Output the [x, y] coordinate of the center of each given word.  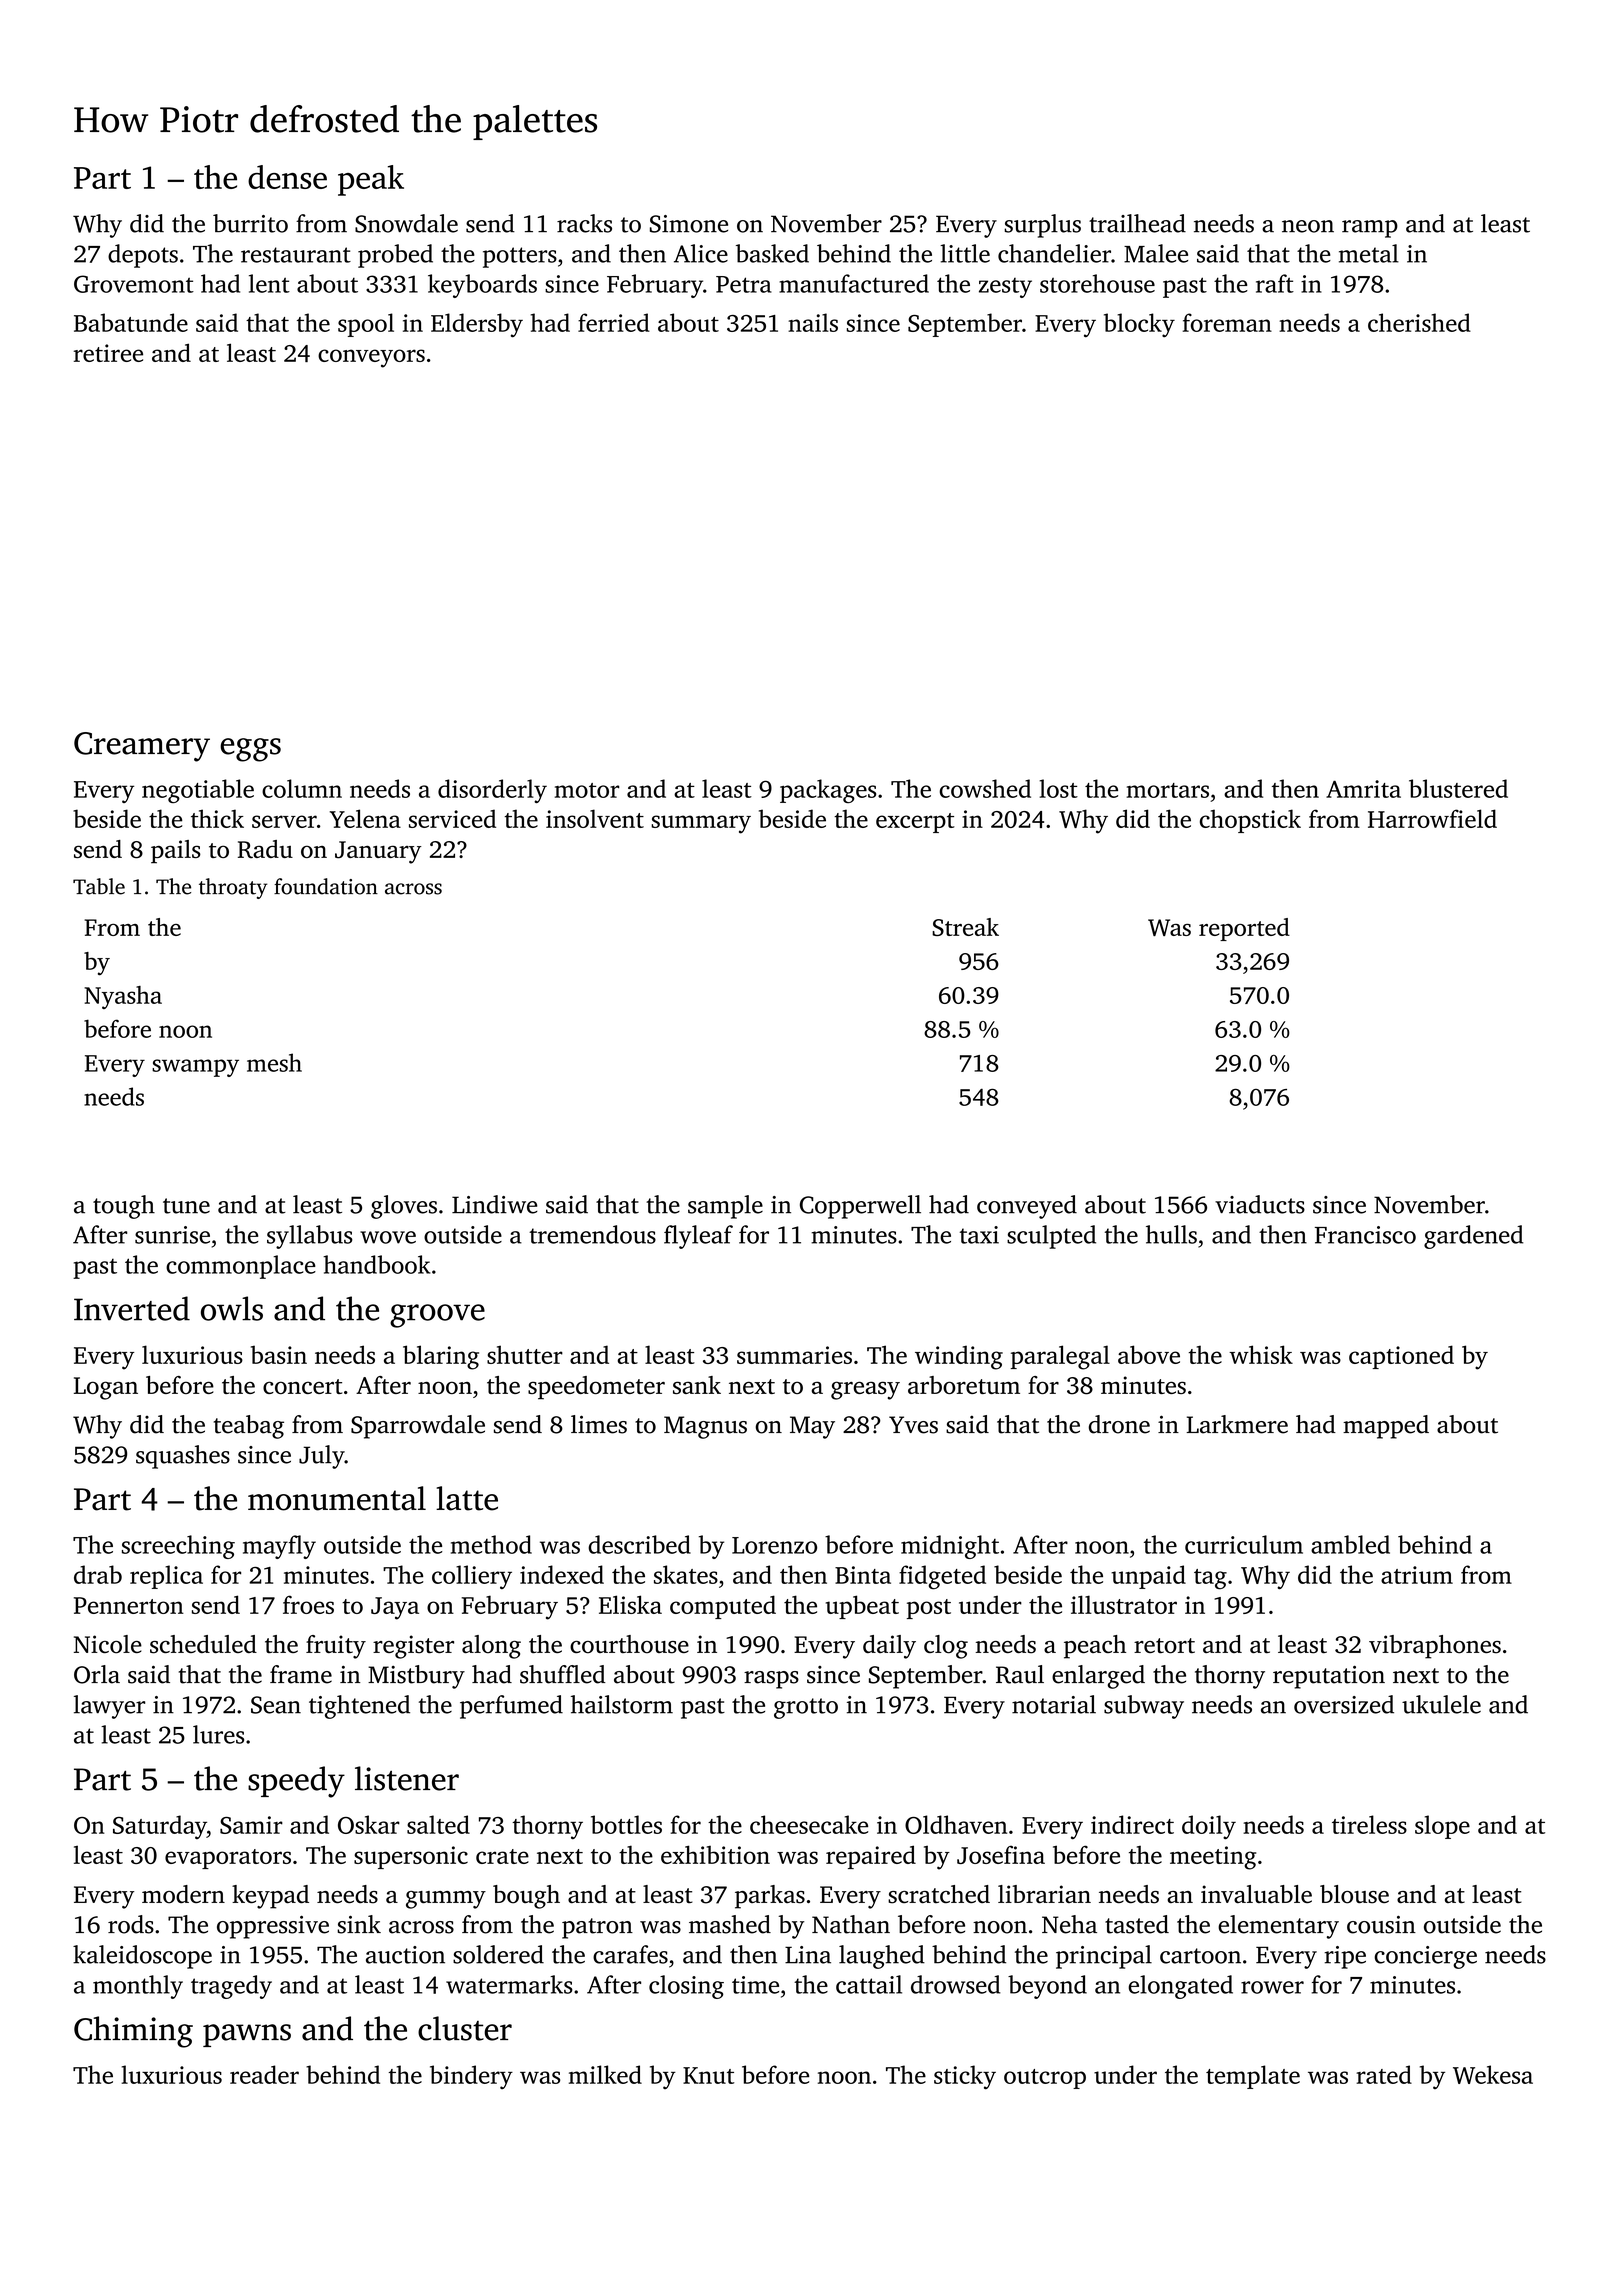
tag [1210, 1579]
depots [143, 256]
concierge [1425, 1957]
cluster [465, 2028]
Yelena [365, 818]
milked [605, 2074]
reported [1244, 929]
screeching [178, 1547]
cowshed [985, 788]
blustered [1458, 788]
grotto [806, 1708]
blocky [1139, 325]
